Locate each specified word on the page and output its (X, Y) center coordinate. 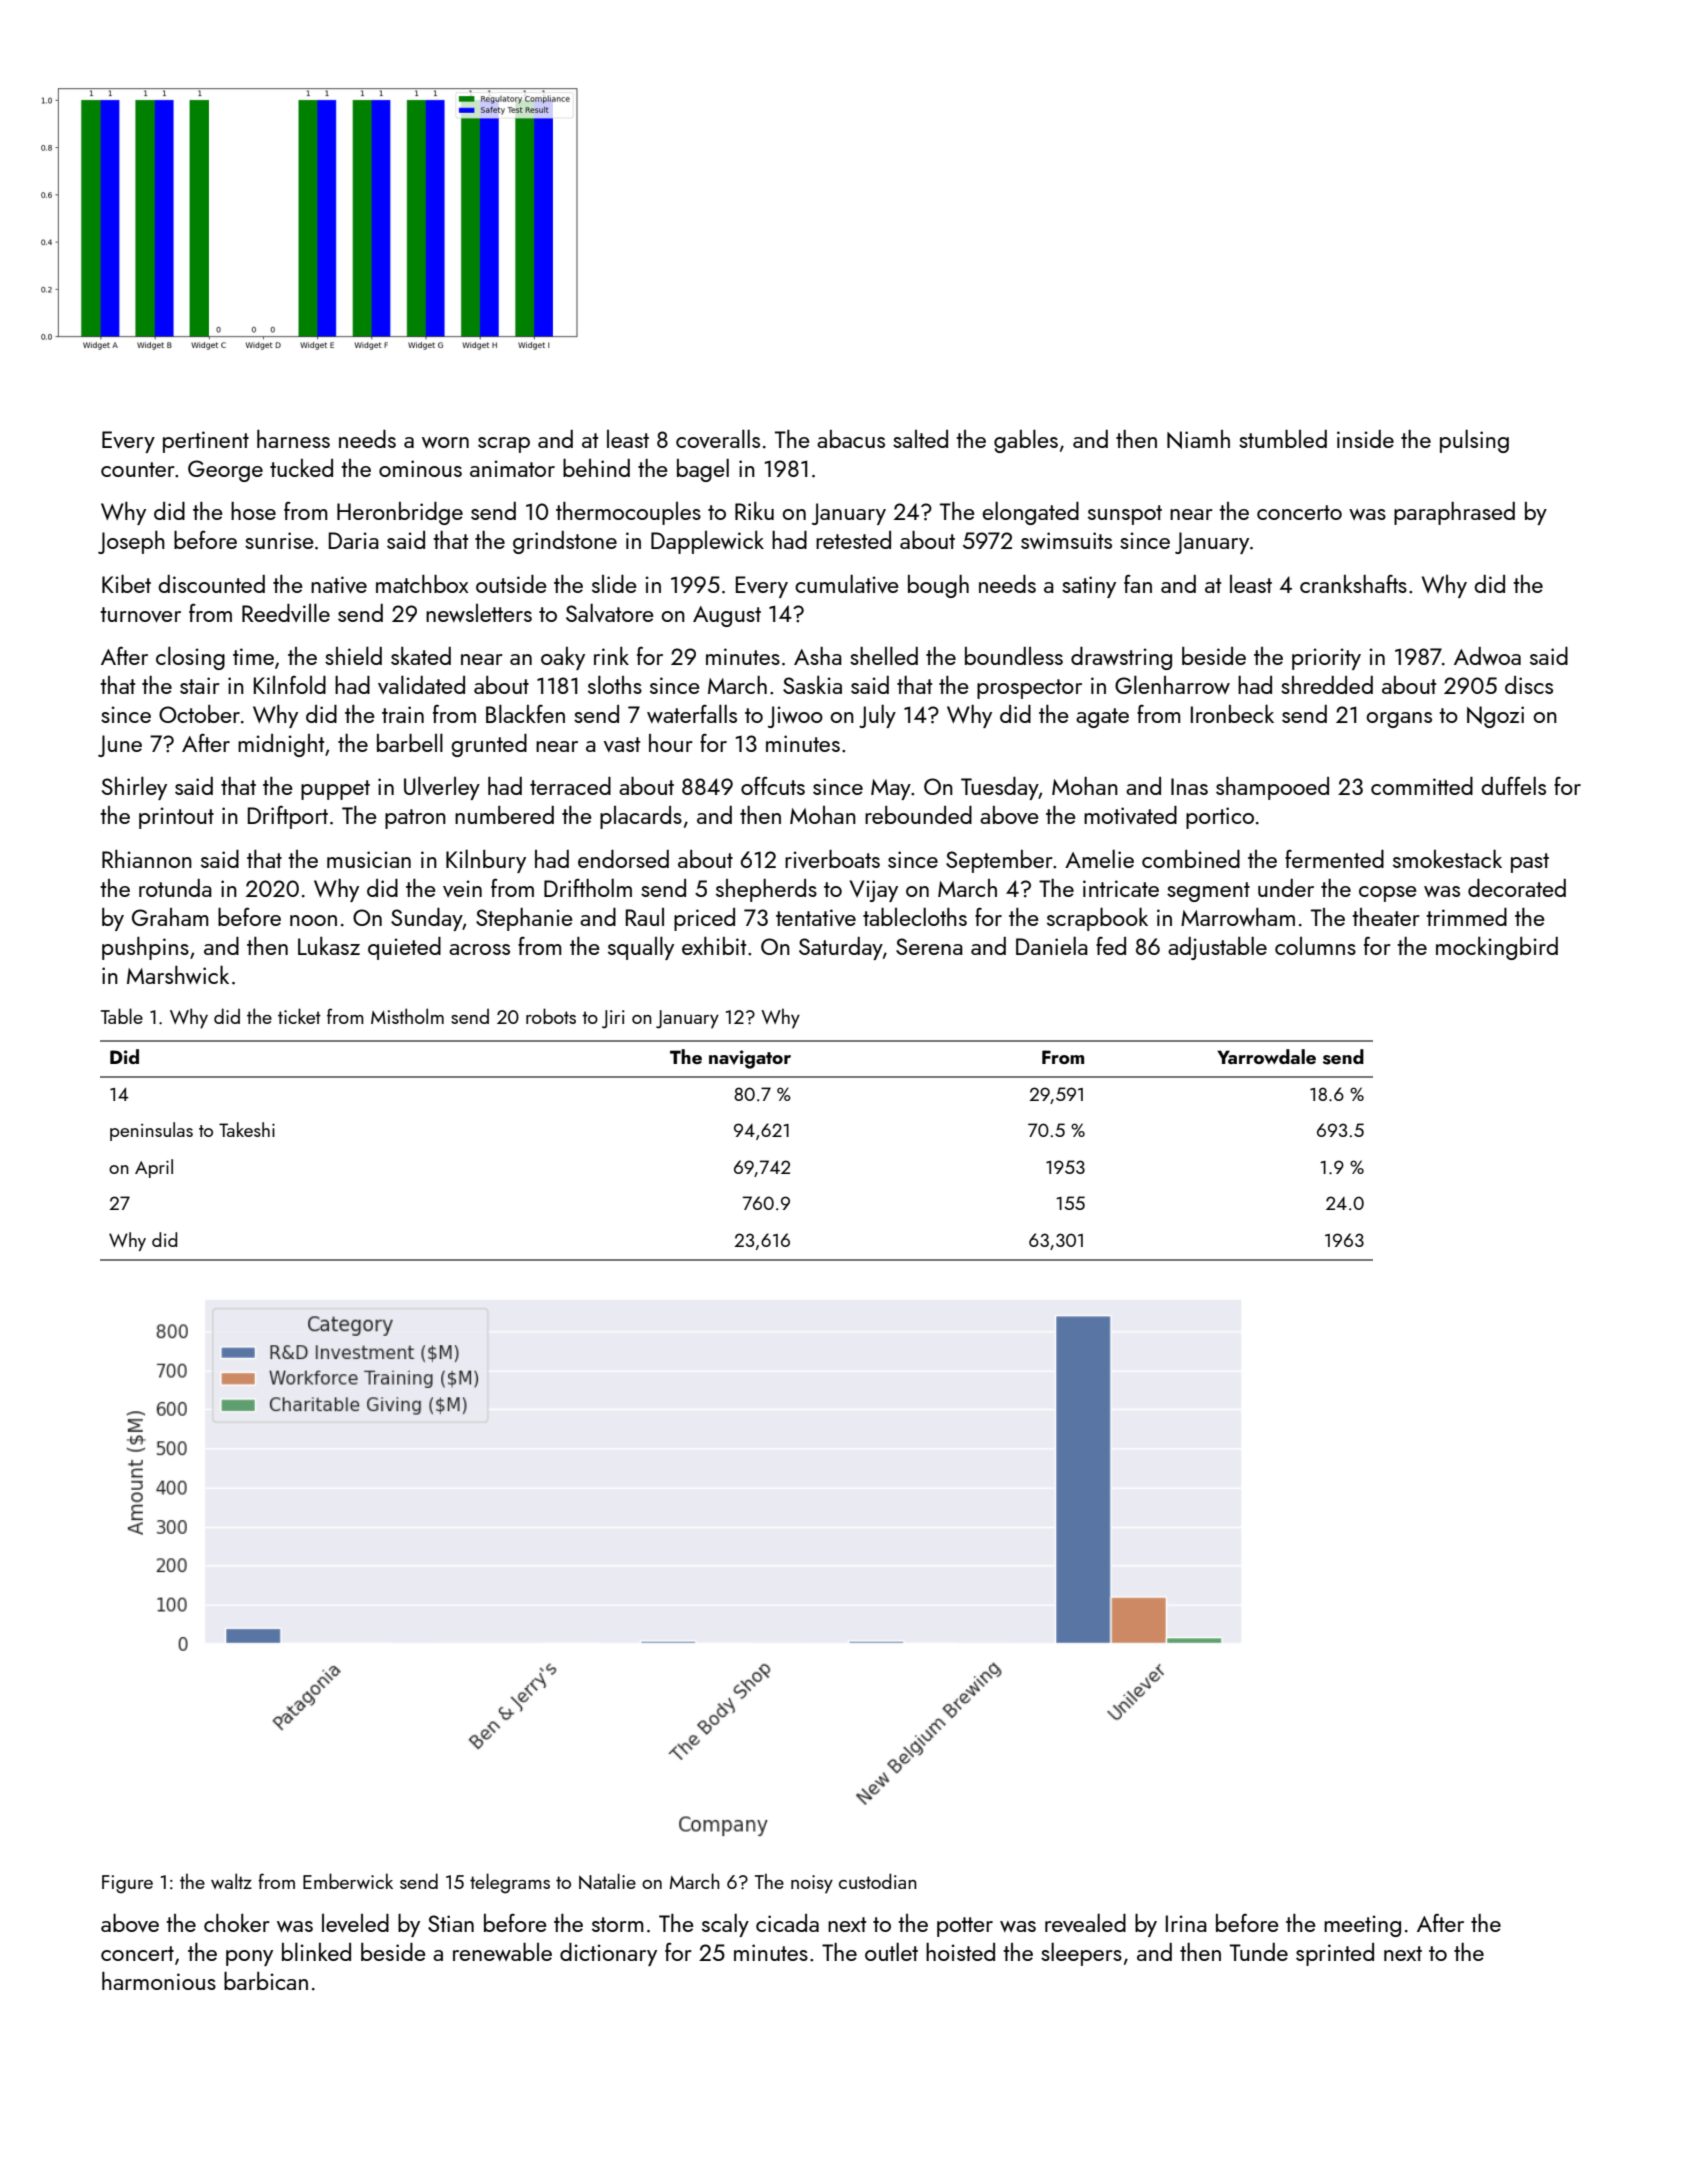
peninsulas (151, 1131)
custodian (878, 1881)
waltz (231, 1881)
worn (445, 442)
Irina (1186, 1923)
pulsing (1474, 441)
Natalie (607, 1881)
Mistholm (407, 1016)
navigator (750, 1059)
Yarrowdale (1266, 1056)
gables (1026, 441)
